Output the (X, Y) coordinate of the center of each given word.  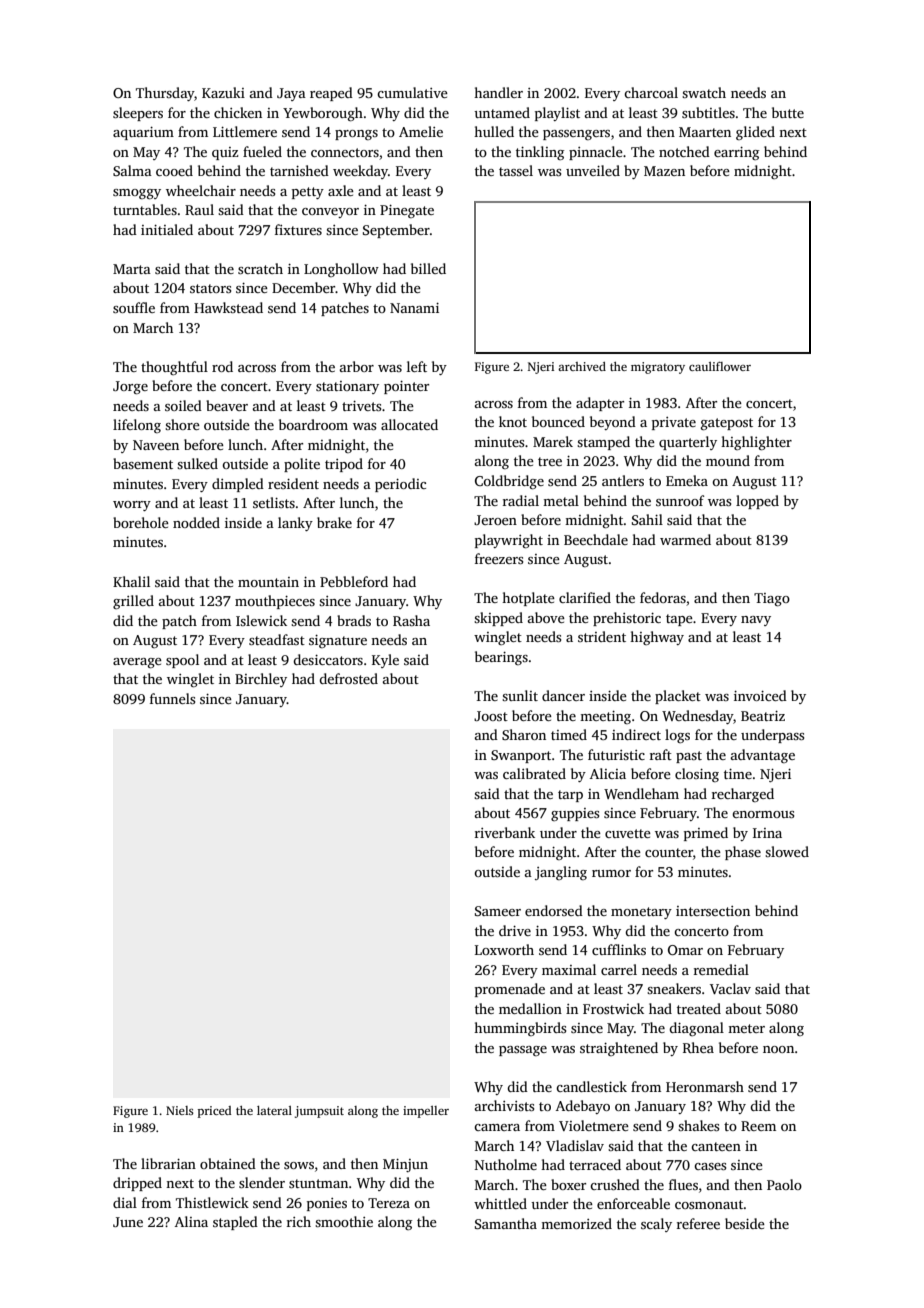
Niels (180, 1110)
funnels (172, 698)
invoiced (760, 695)
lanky (295, 524)
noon (778, 1049)
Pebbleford (354, 581)
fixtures (298, 229)
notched (684, 151)
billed (428, 268)
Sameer (498, 911)
